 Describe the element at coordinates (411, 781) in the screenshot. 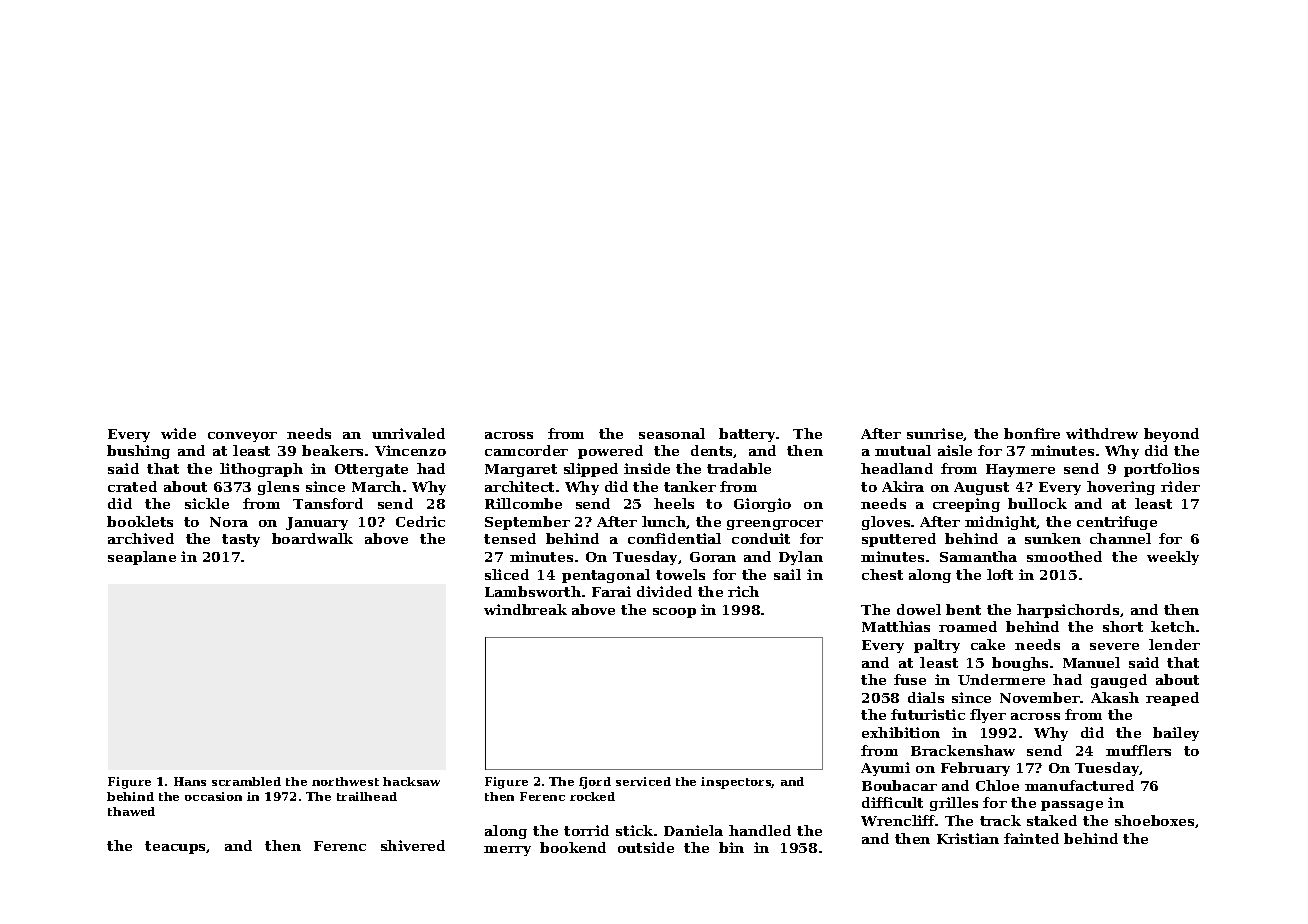

I see `hacksaw` at that location.
